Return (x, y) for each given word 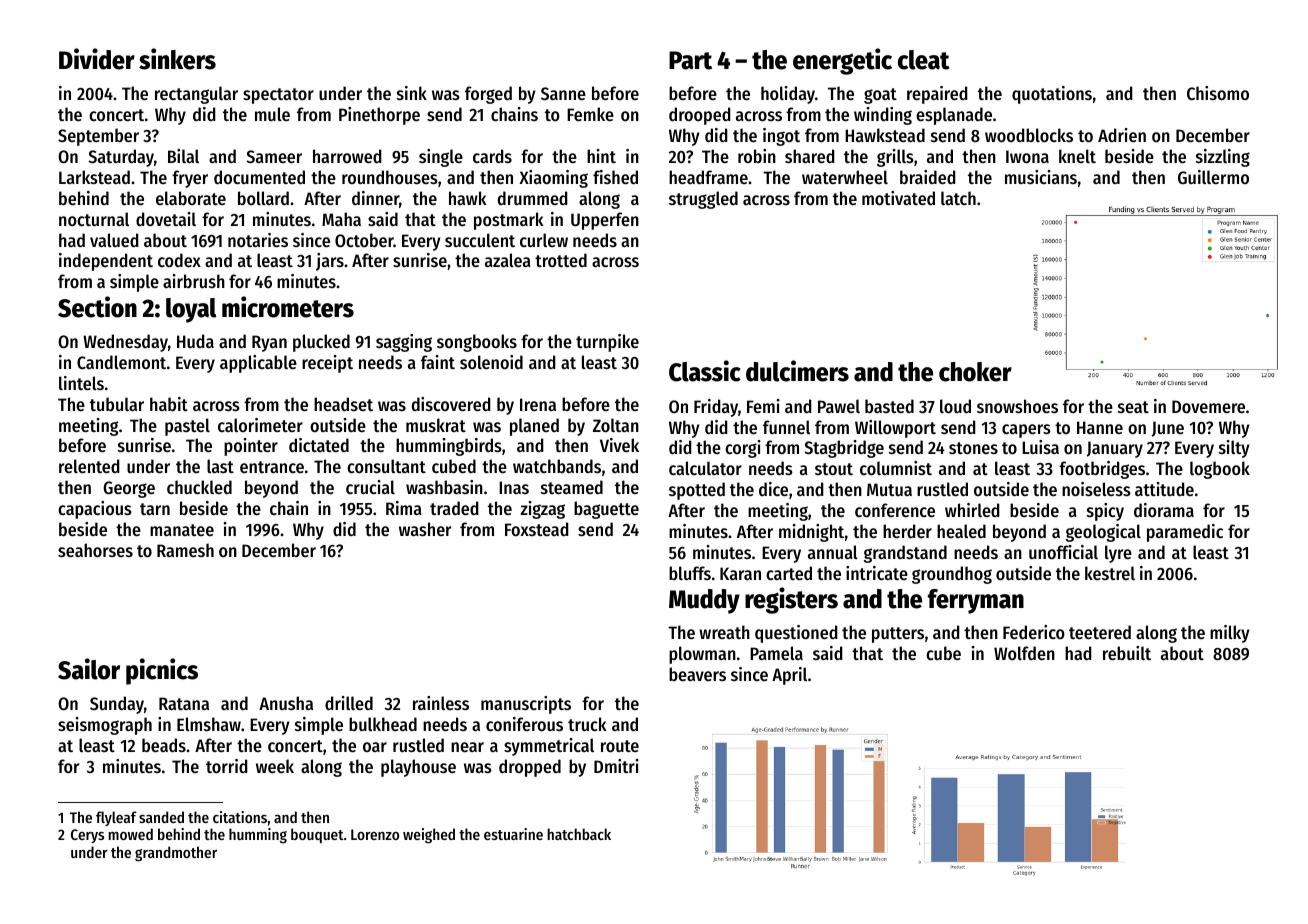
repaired (937, 95)
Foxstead (537, 529)
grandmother (176, 854)
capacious (95, 510)
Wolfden (1024, 653)
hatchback (579, 834)
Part (690, 60)
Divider (97, 59)
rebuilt (1127, 653)
